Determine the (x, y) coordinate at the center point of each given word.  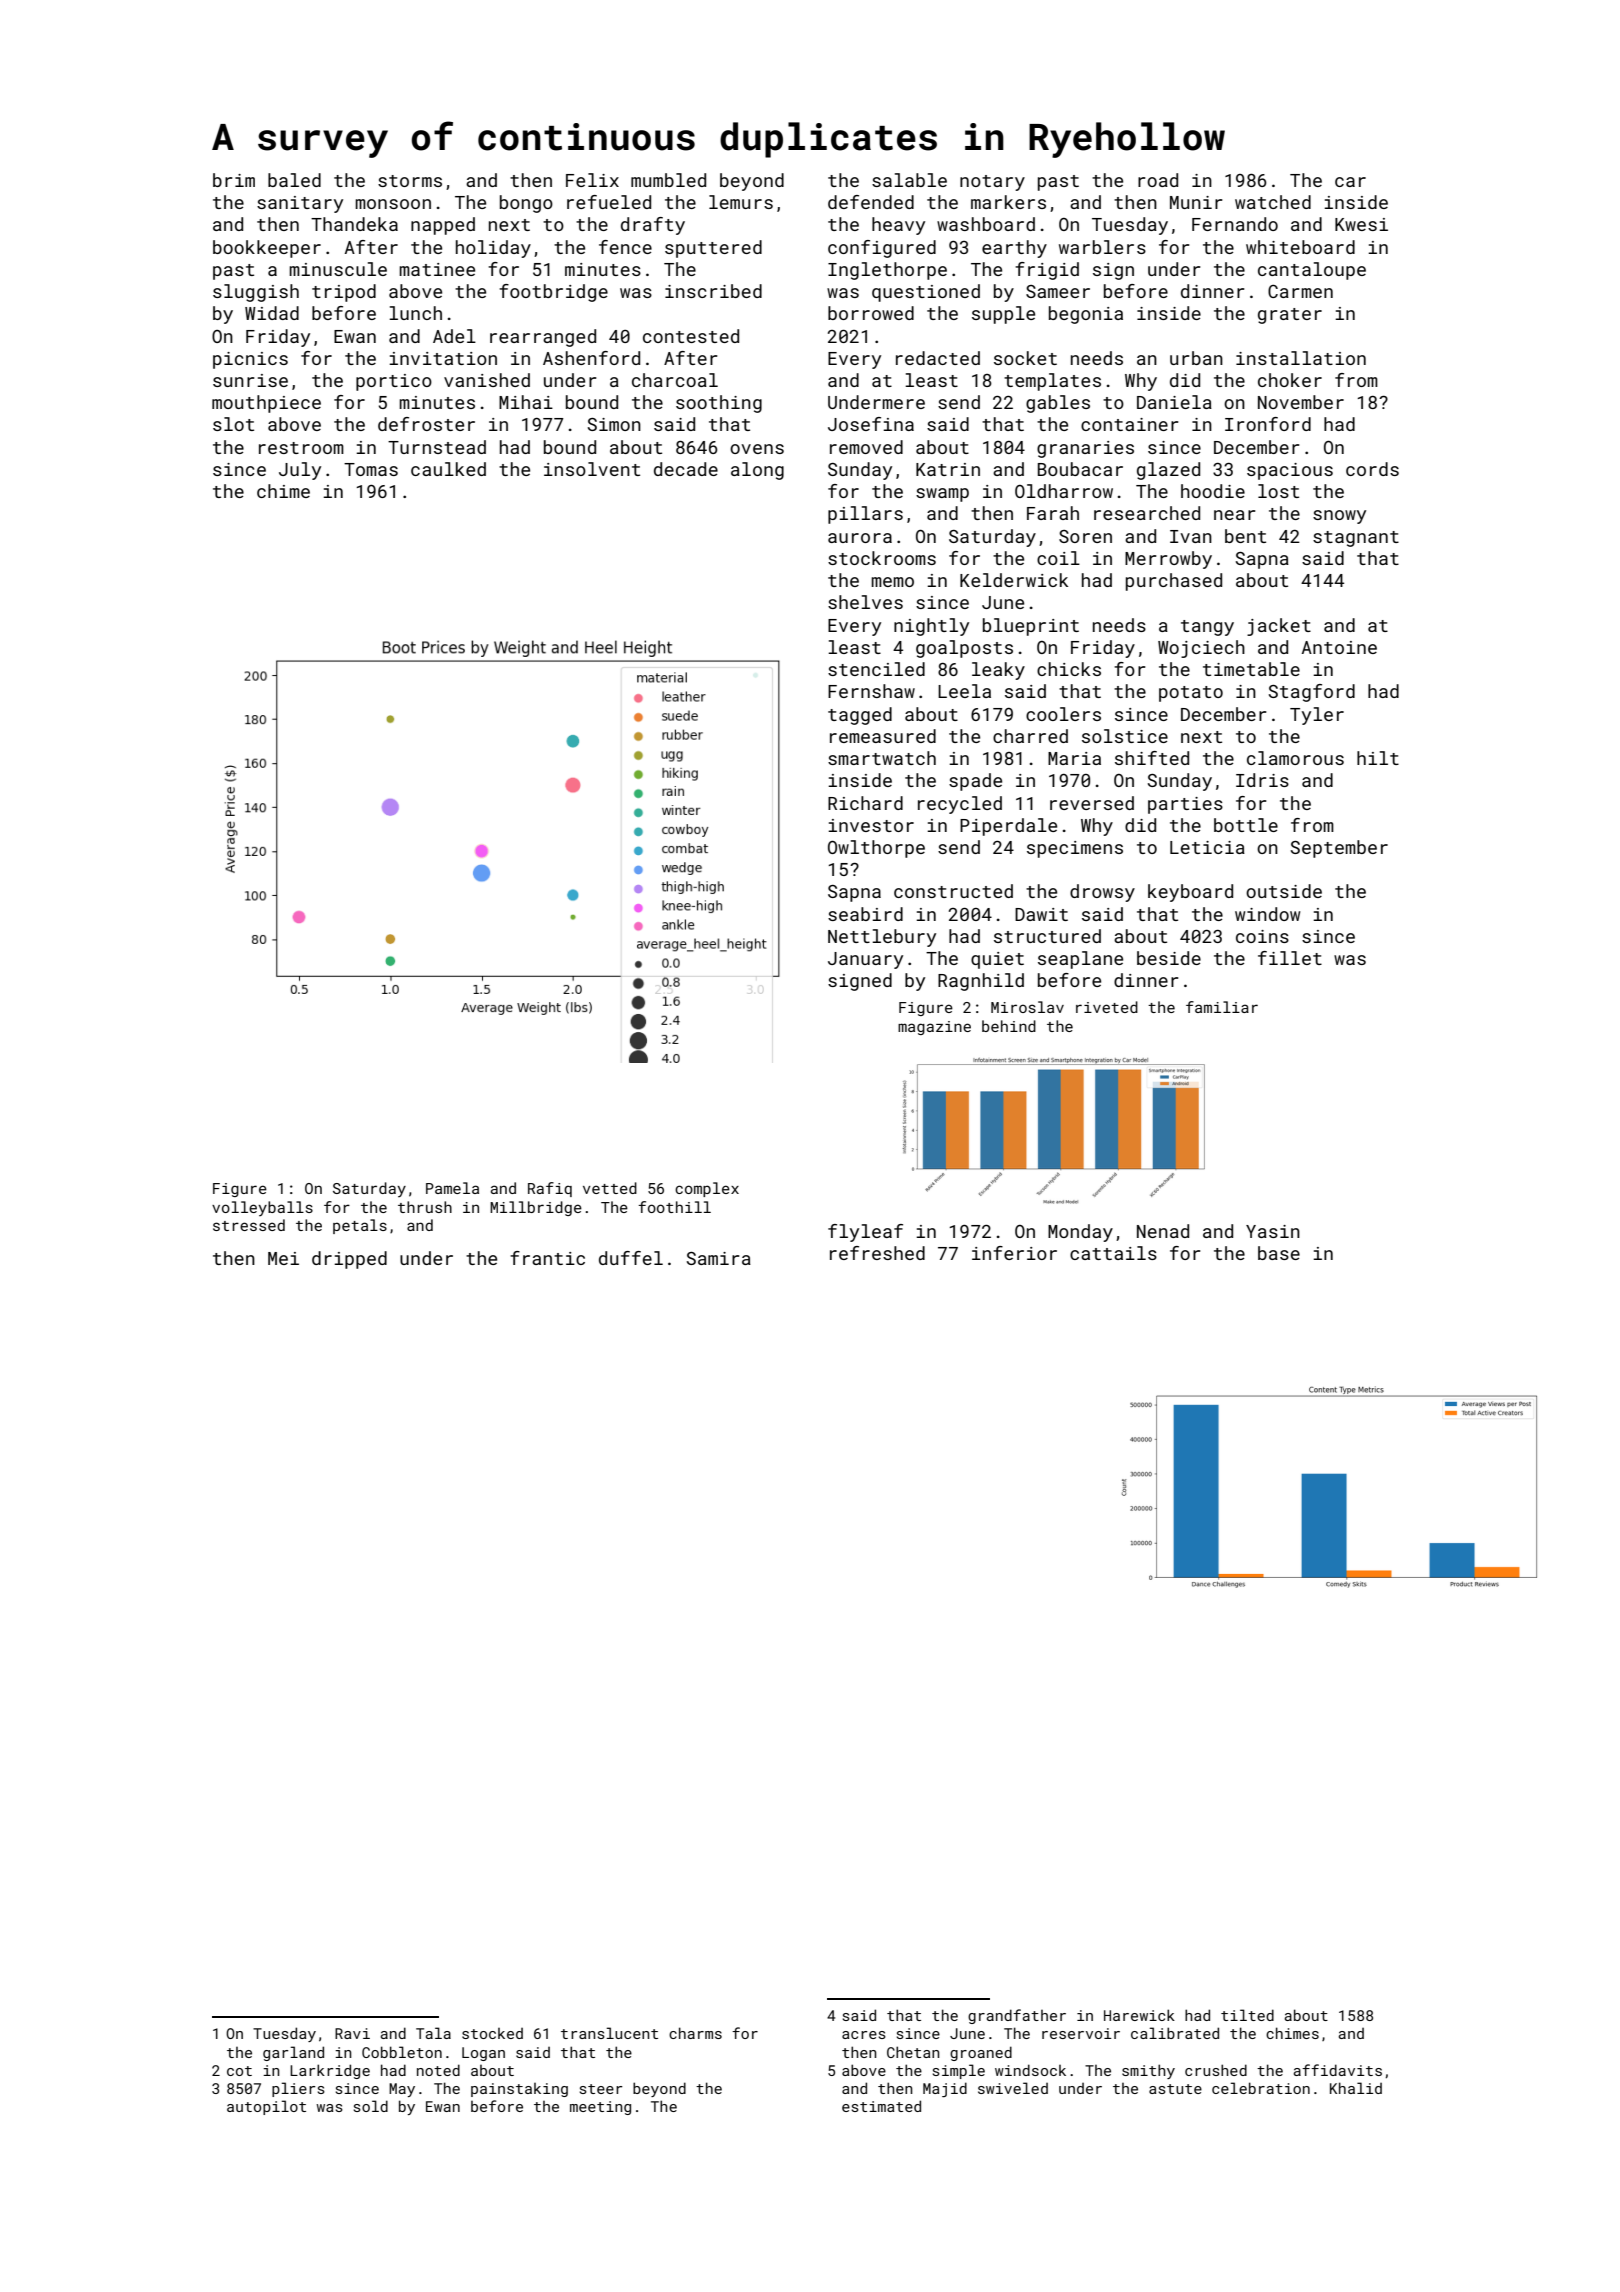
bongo (526, 204)
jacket (1279, 627)
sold (371, 2106)
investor (871, 825)
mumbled (668, 180)
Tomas (371, 469)
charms (695, 2033)
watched (1273, 202)
